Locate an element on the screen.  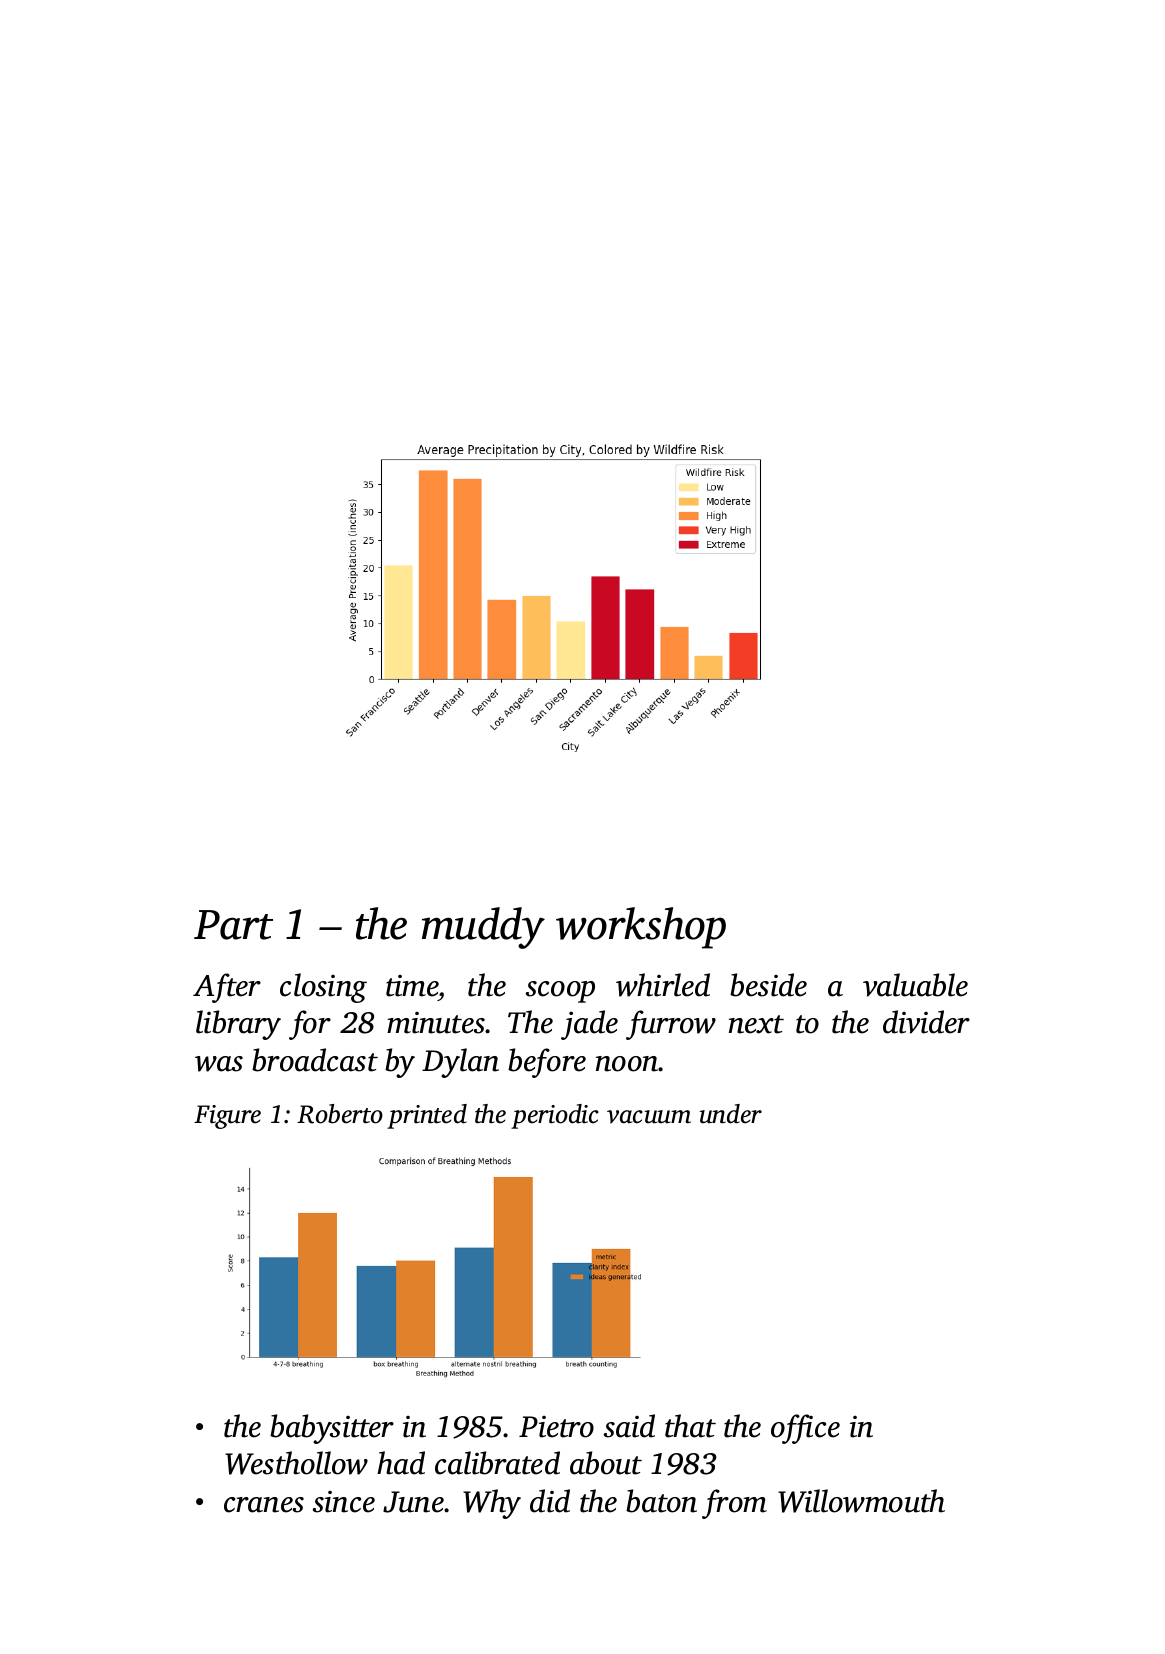
under is located at coordinates (731, 1114).
